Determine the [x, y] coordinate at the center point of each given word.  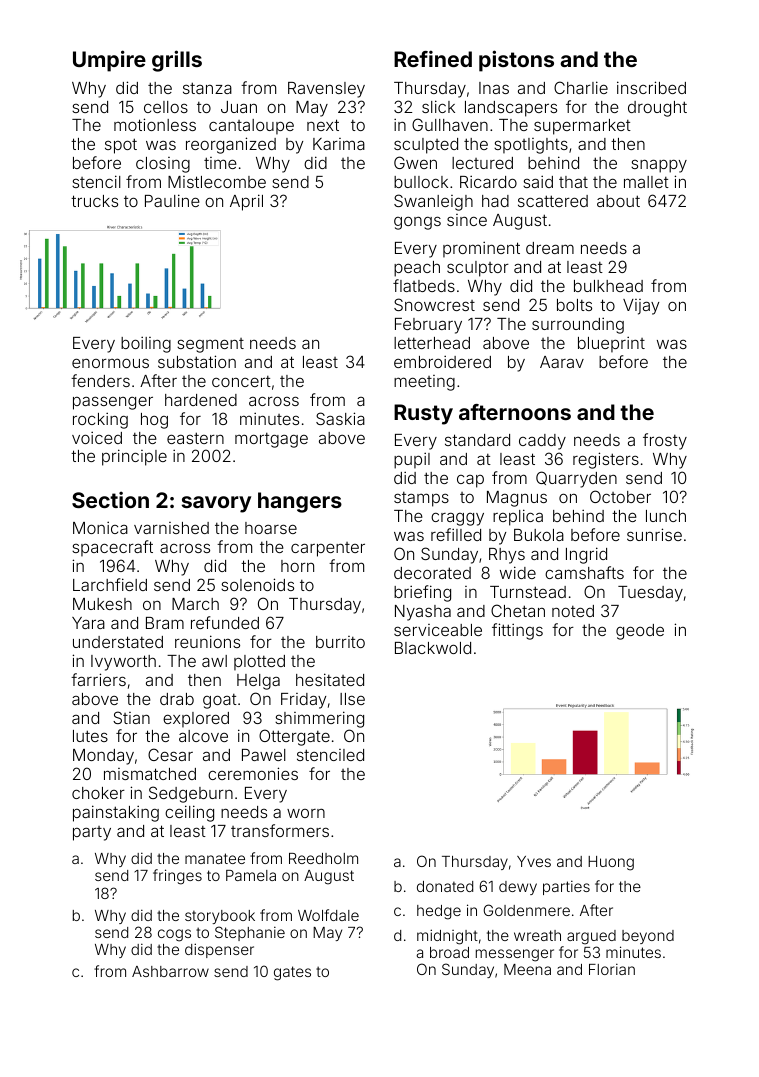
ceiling [189, 813]
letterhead [432, 343]
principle [134, 457]
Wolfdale [328, 915]
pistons [516, 61]
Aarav [562, 362]
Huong [611, 863]
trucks [94, 201]
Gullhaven [450, 124]
